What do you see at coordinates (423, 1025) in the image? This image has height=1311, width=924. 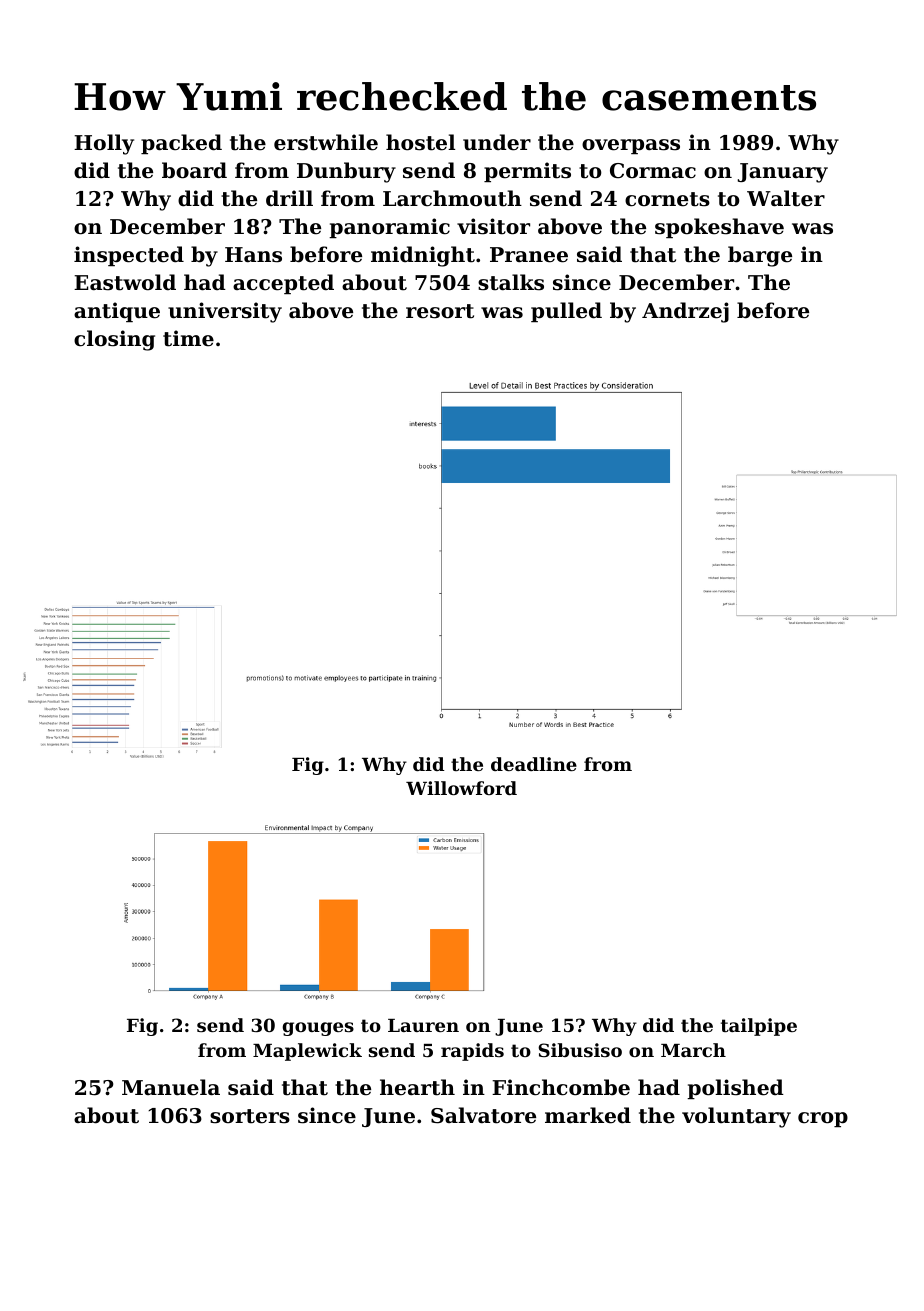 I see `Lauren` at bounding box center [423, 1025].
